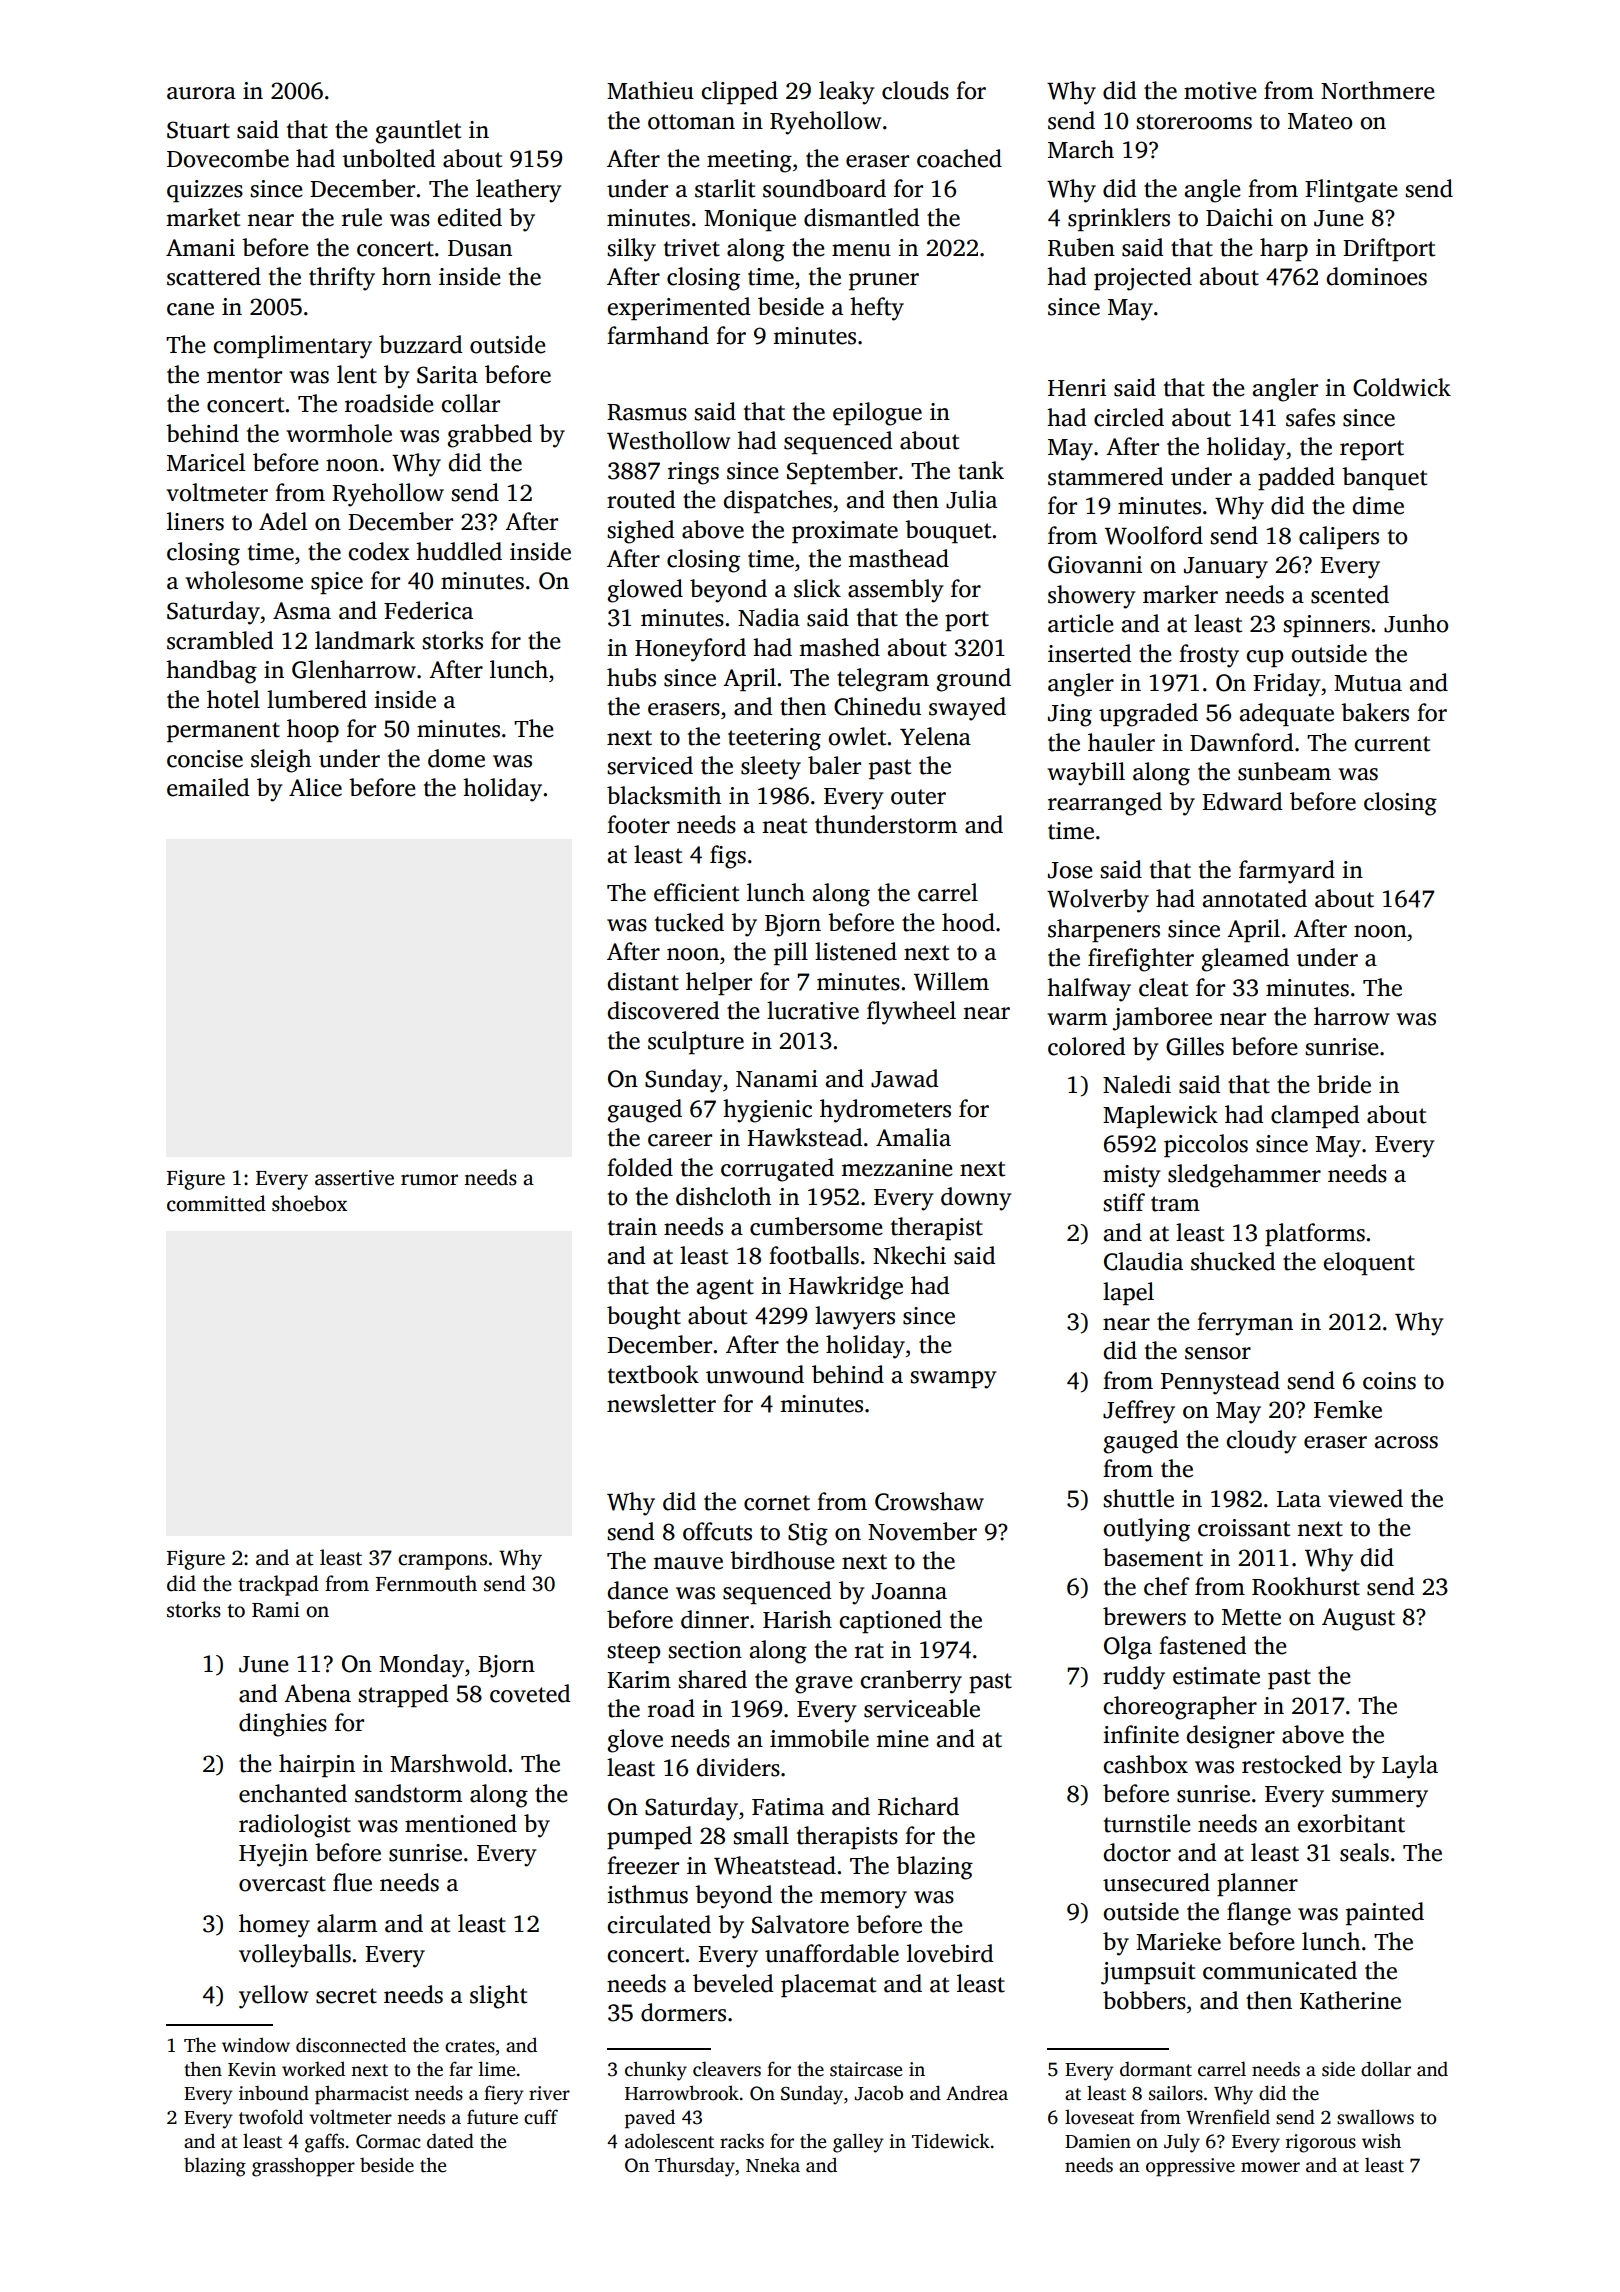 This screenshot has width=1620, height=2292. I want to click on marker, so click(1180, 594).
